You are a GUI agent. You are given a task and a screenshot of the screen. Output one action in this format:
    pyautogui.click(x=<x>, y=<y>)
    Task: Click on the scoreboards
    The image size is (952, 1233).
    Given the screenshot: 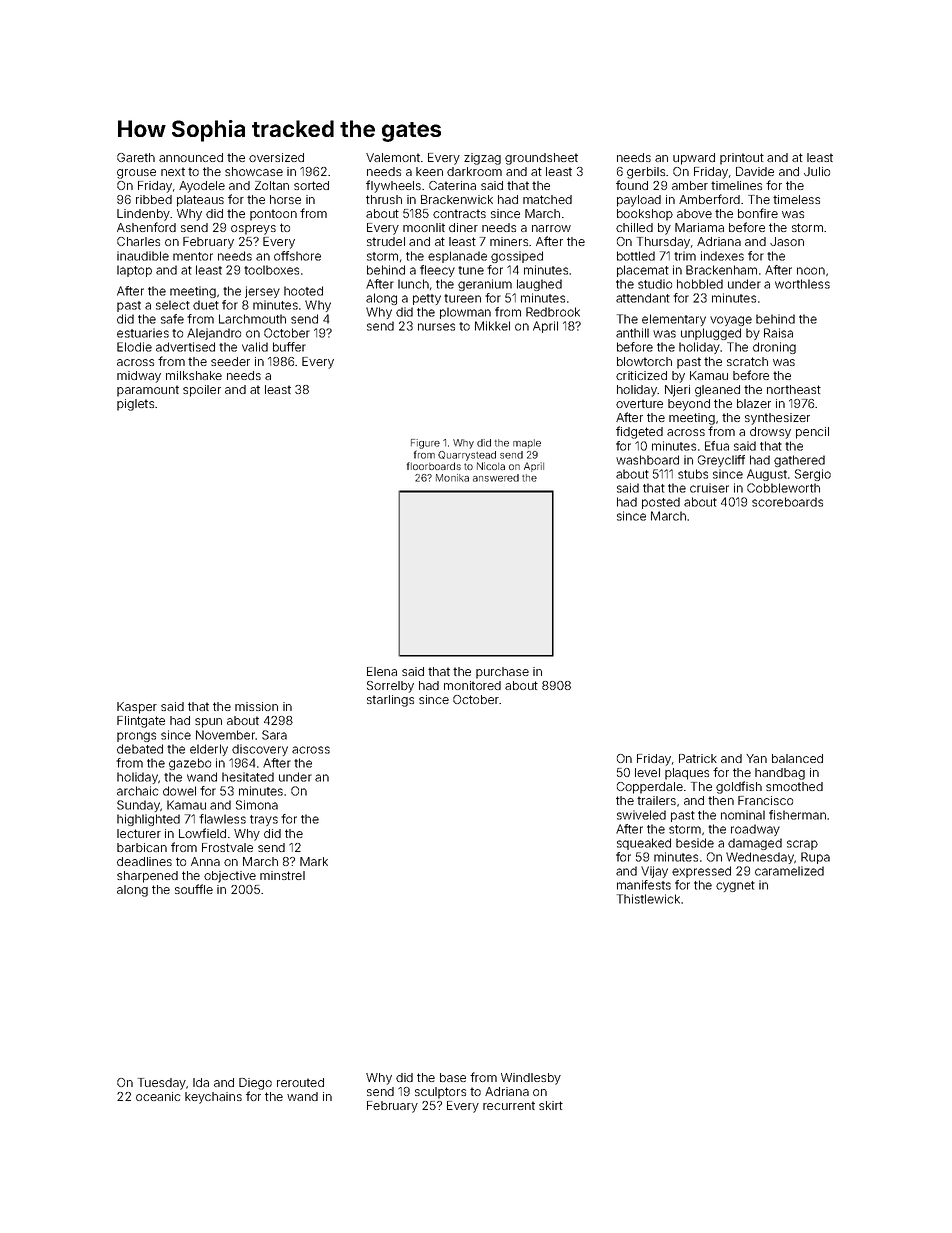 What is the action you would take?
    pyautogui.click(x=787, y=502)
